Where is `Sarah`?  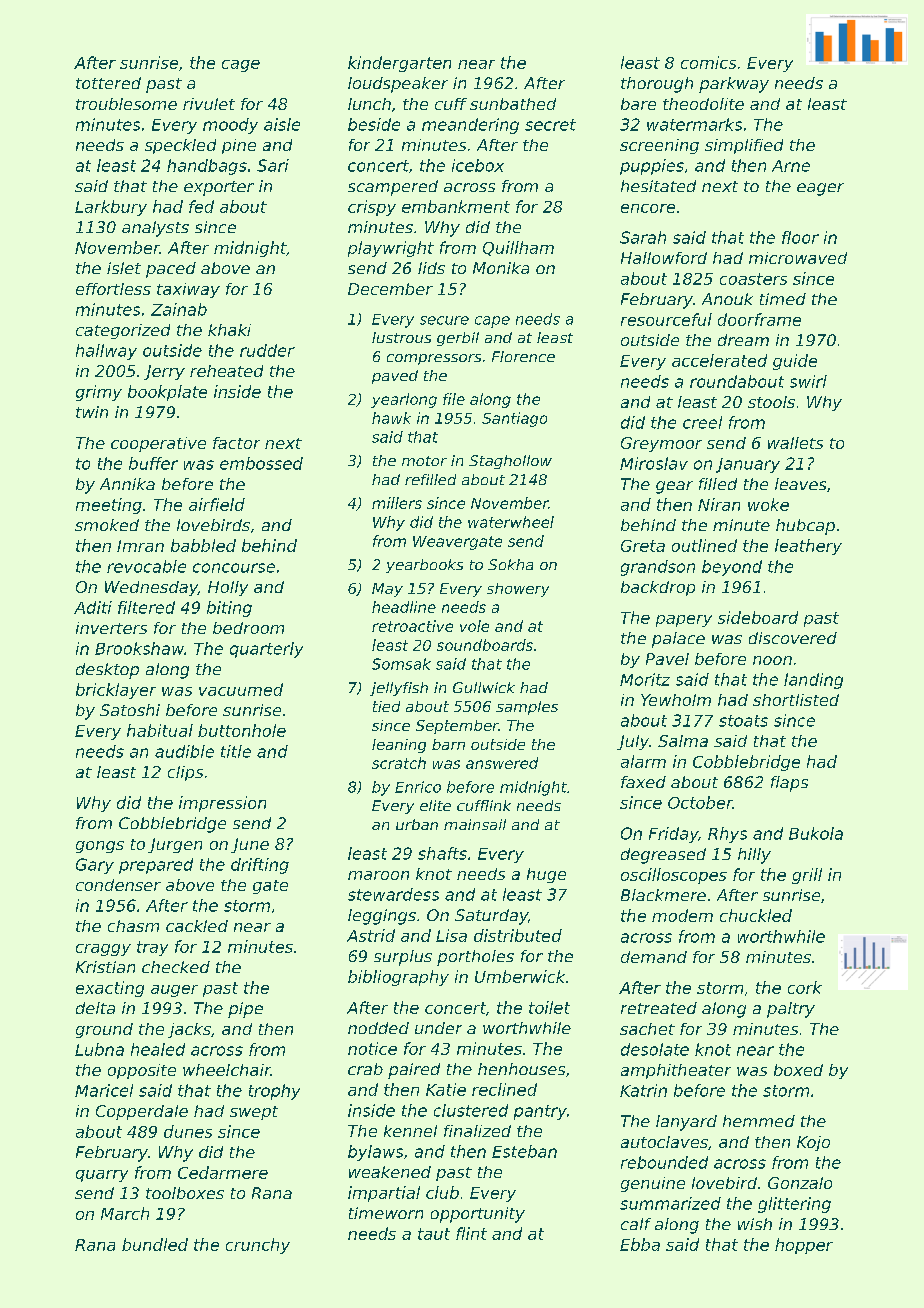 Sarah is located at coordinates (643, 237).
